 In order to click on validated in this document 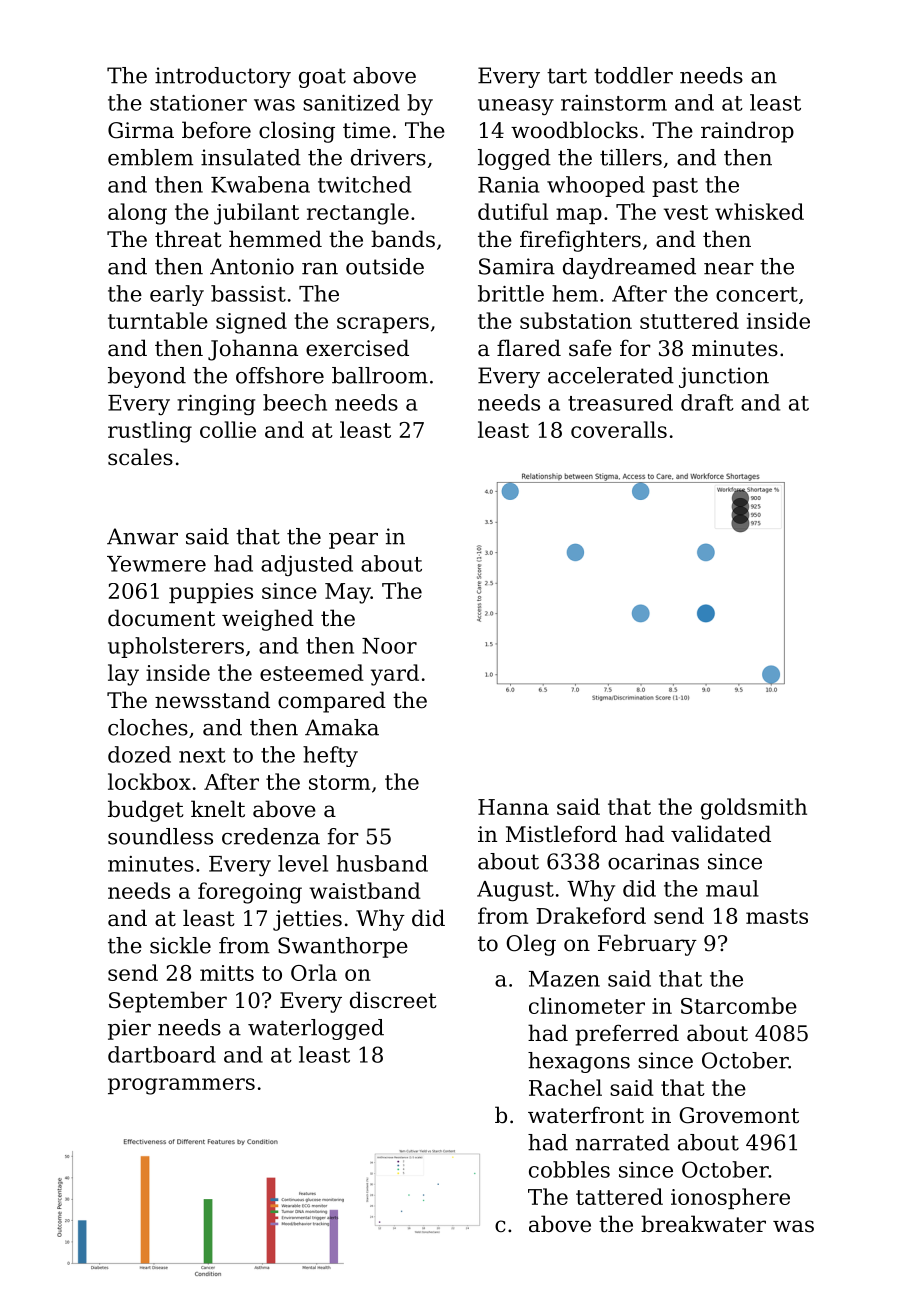, I will do `click(721, 834)`.
